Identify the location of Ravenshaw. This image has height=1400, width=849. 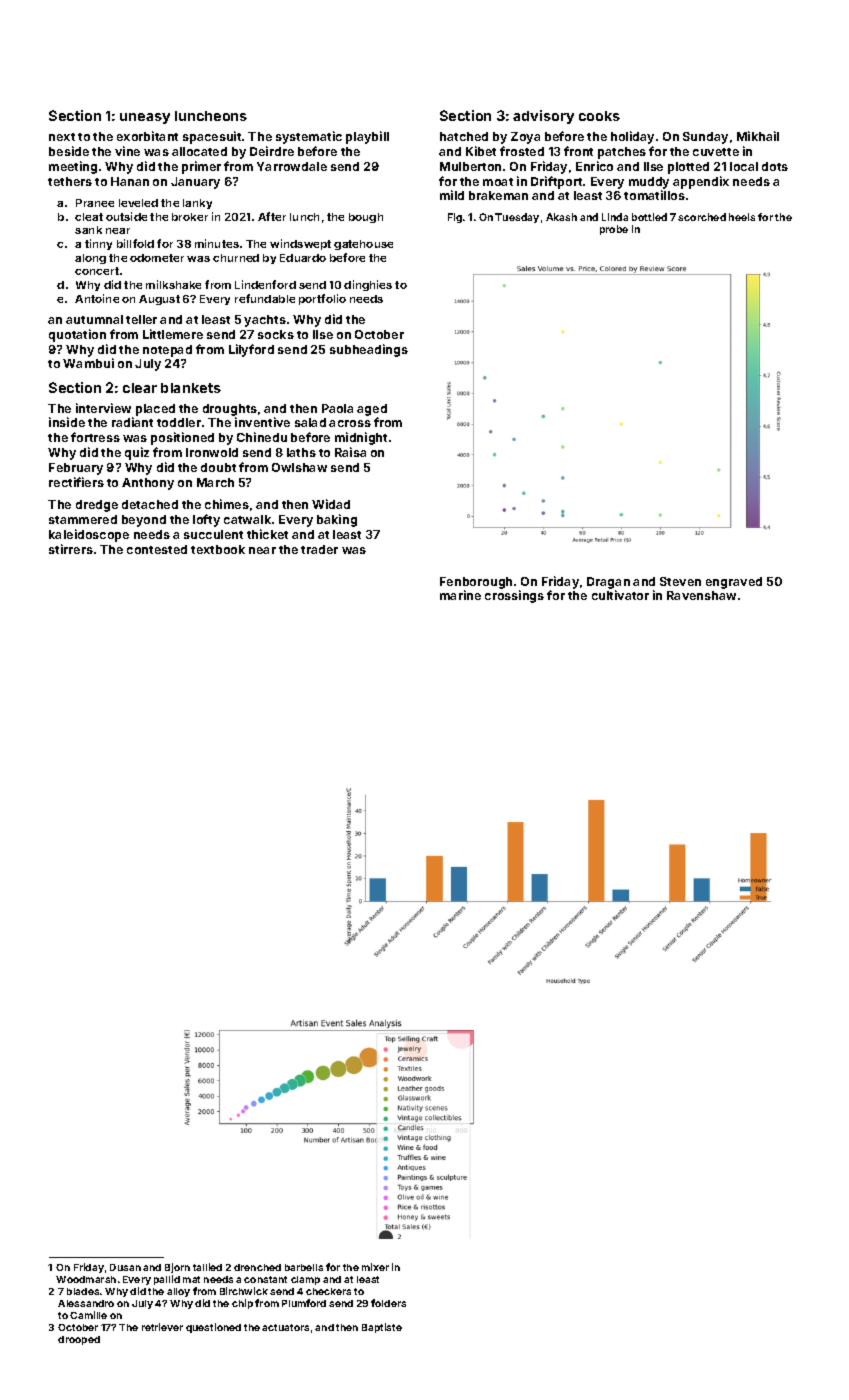
(701, 595).
